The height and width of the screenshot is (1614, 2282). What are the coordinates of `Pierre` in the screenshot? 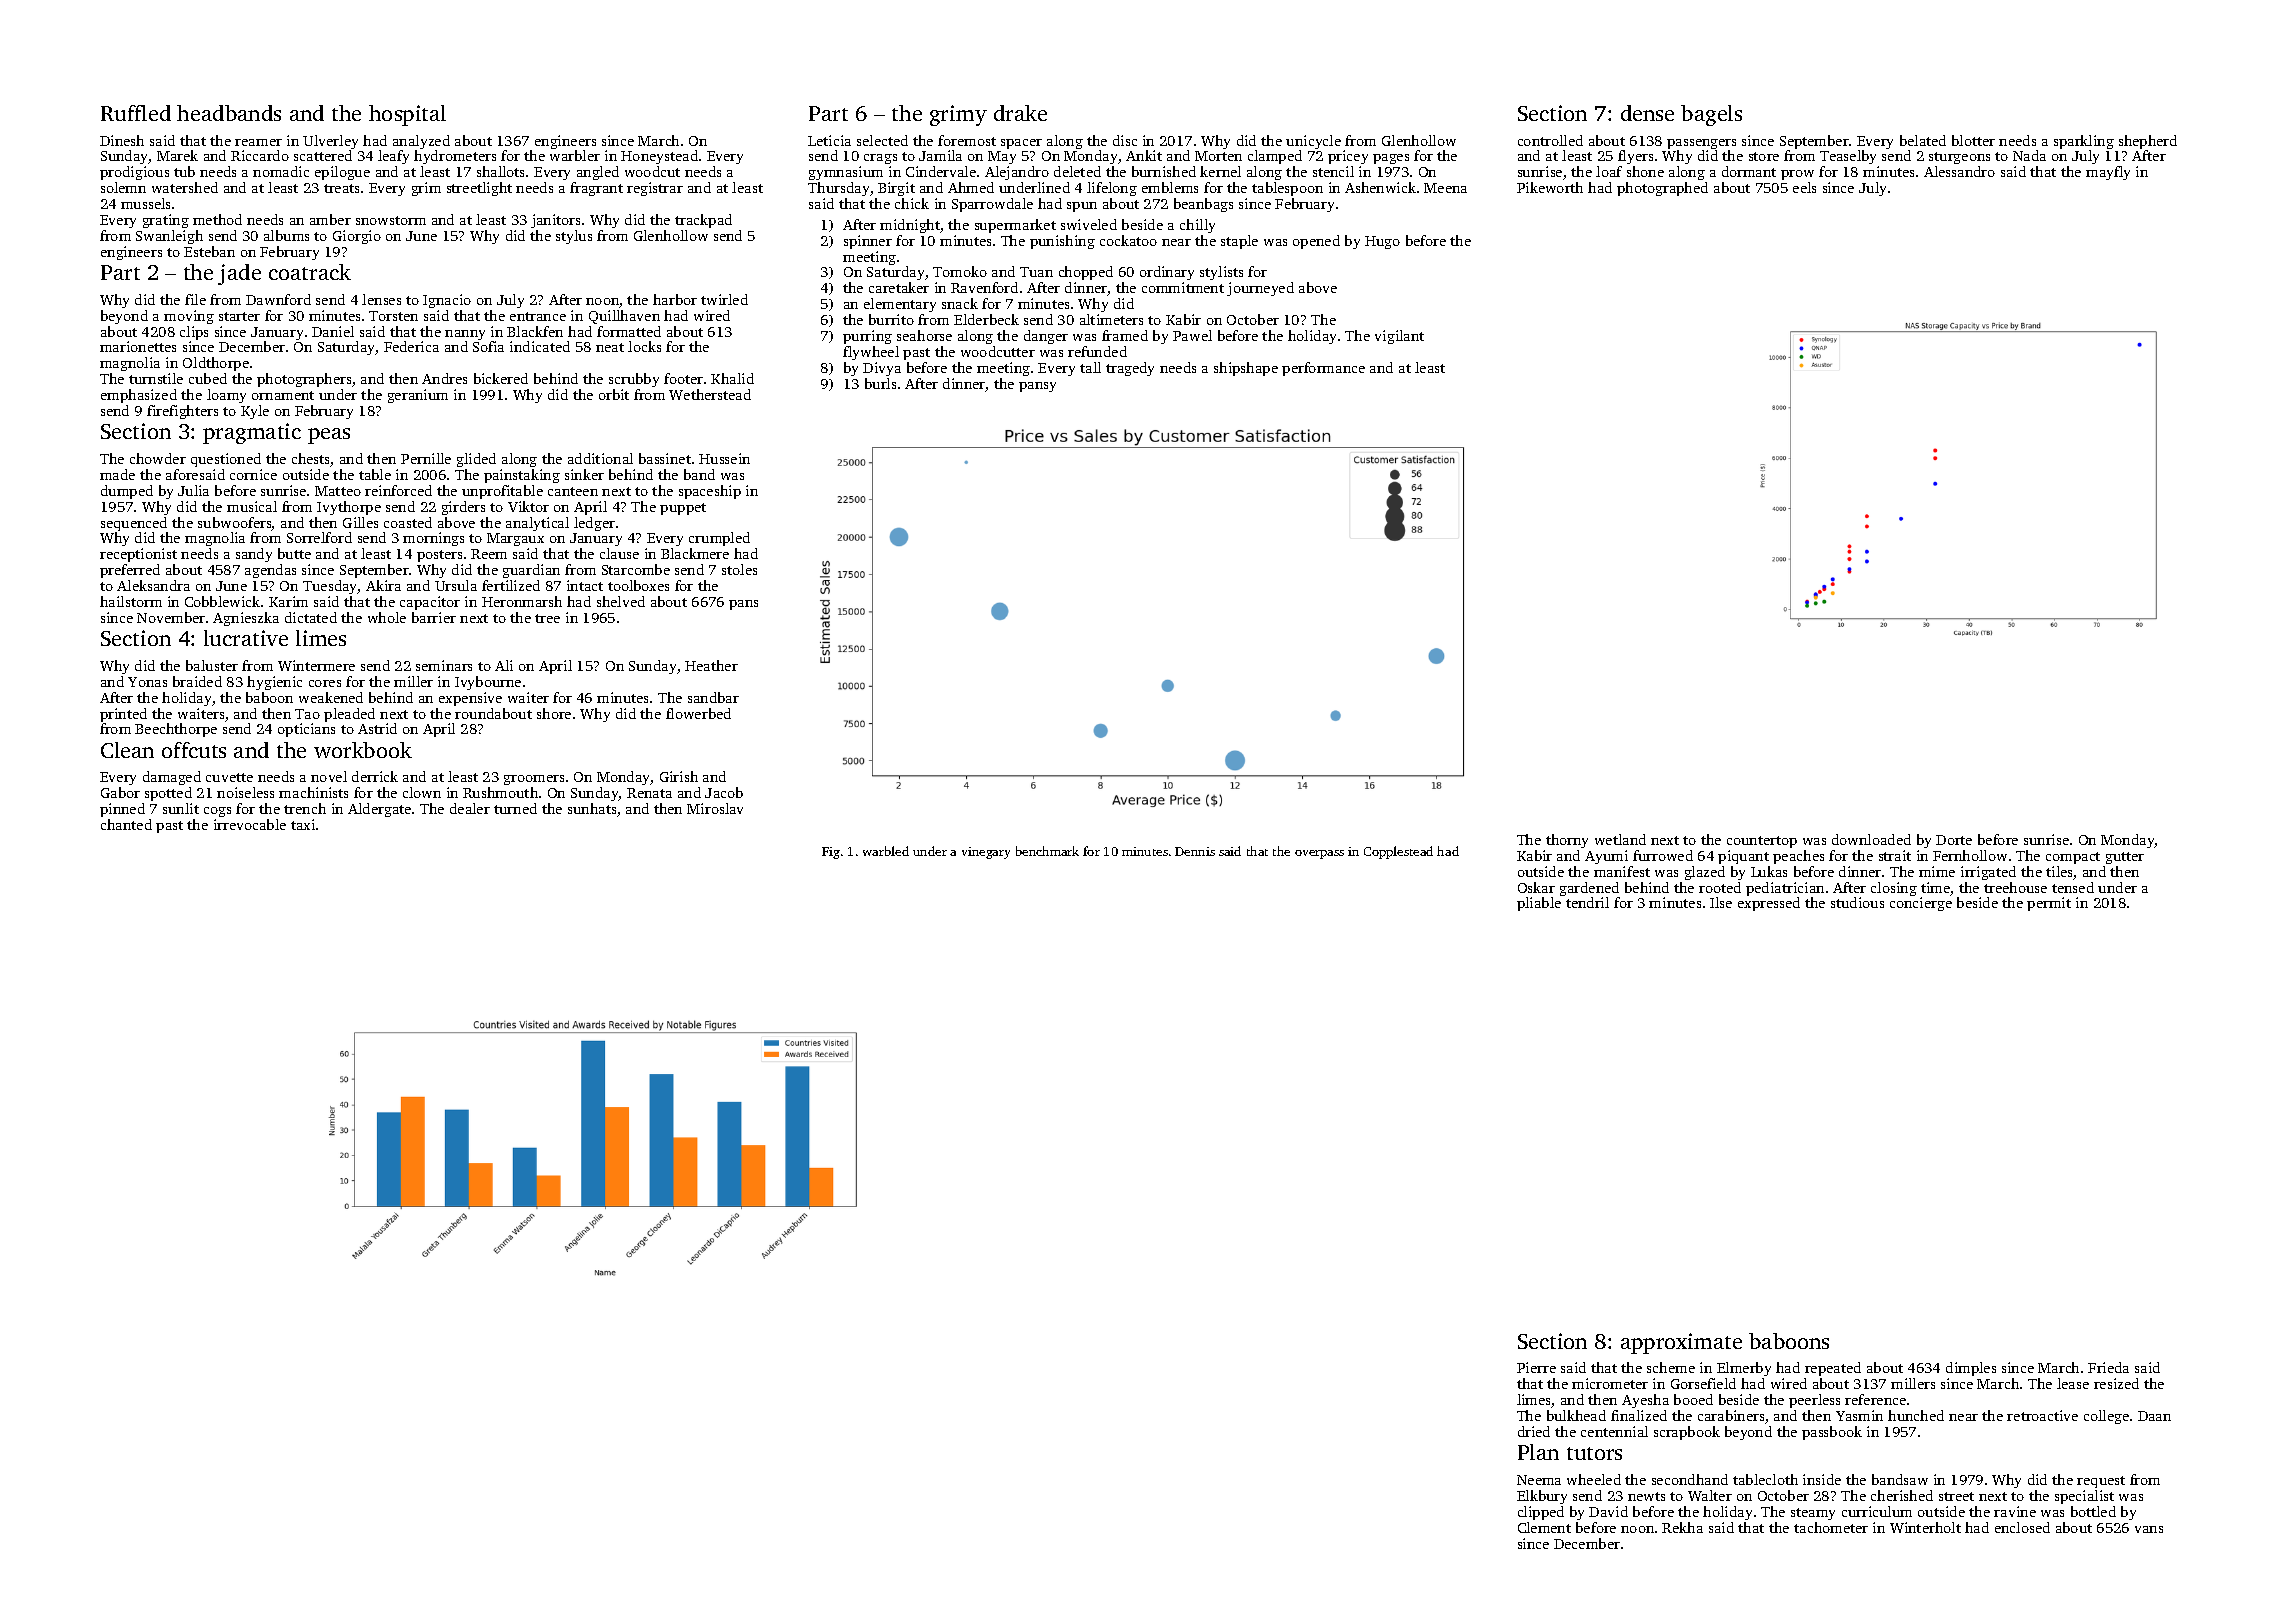 It's located at (1536, 1367).
